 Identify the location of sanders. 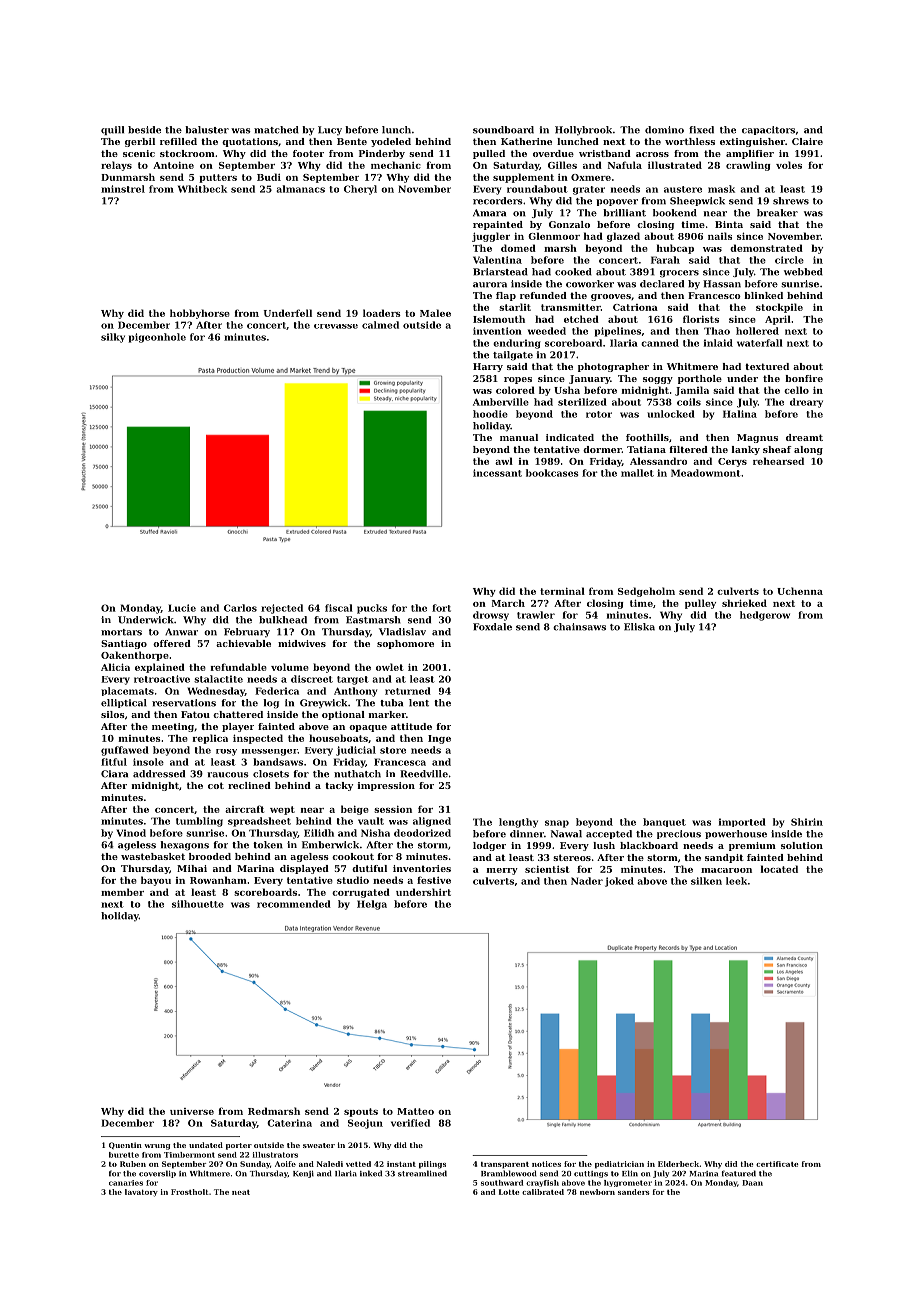
(634, 1192).
